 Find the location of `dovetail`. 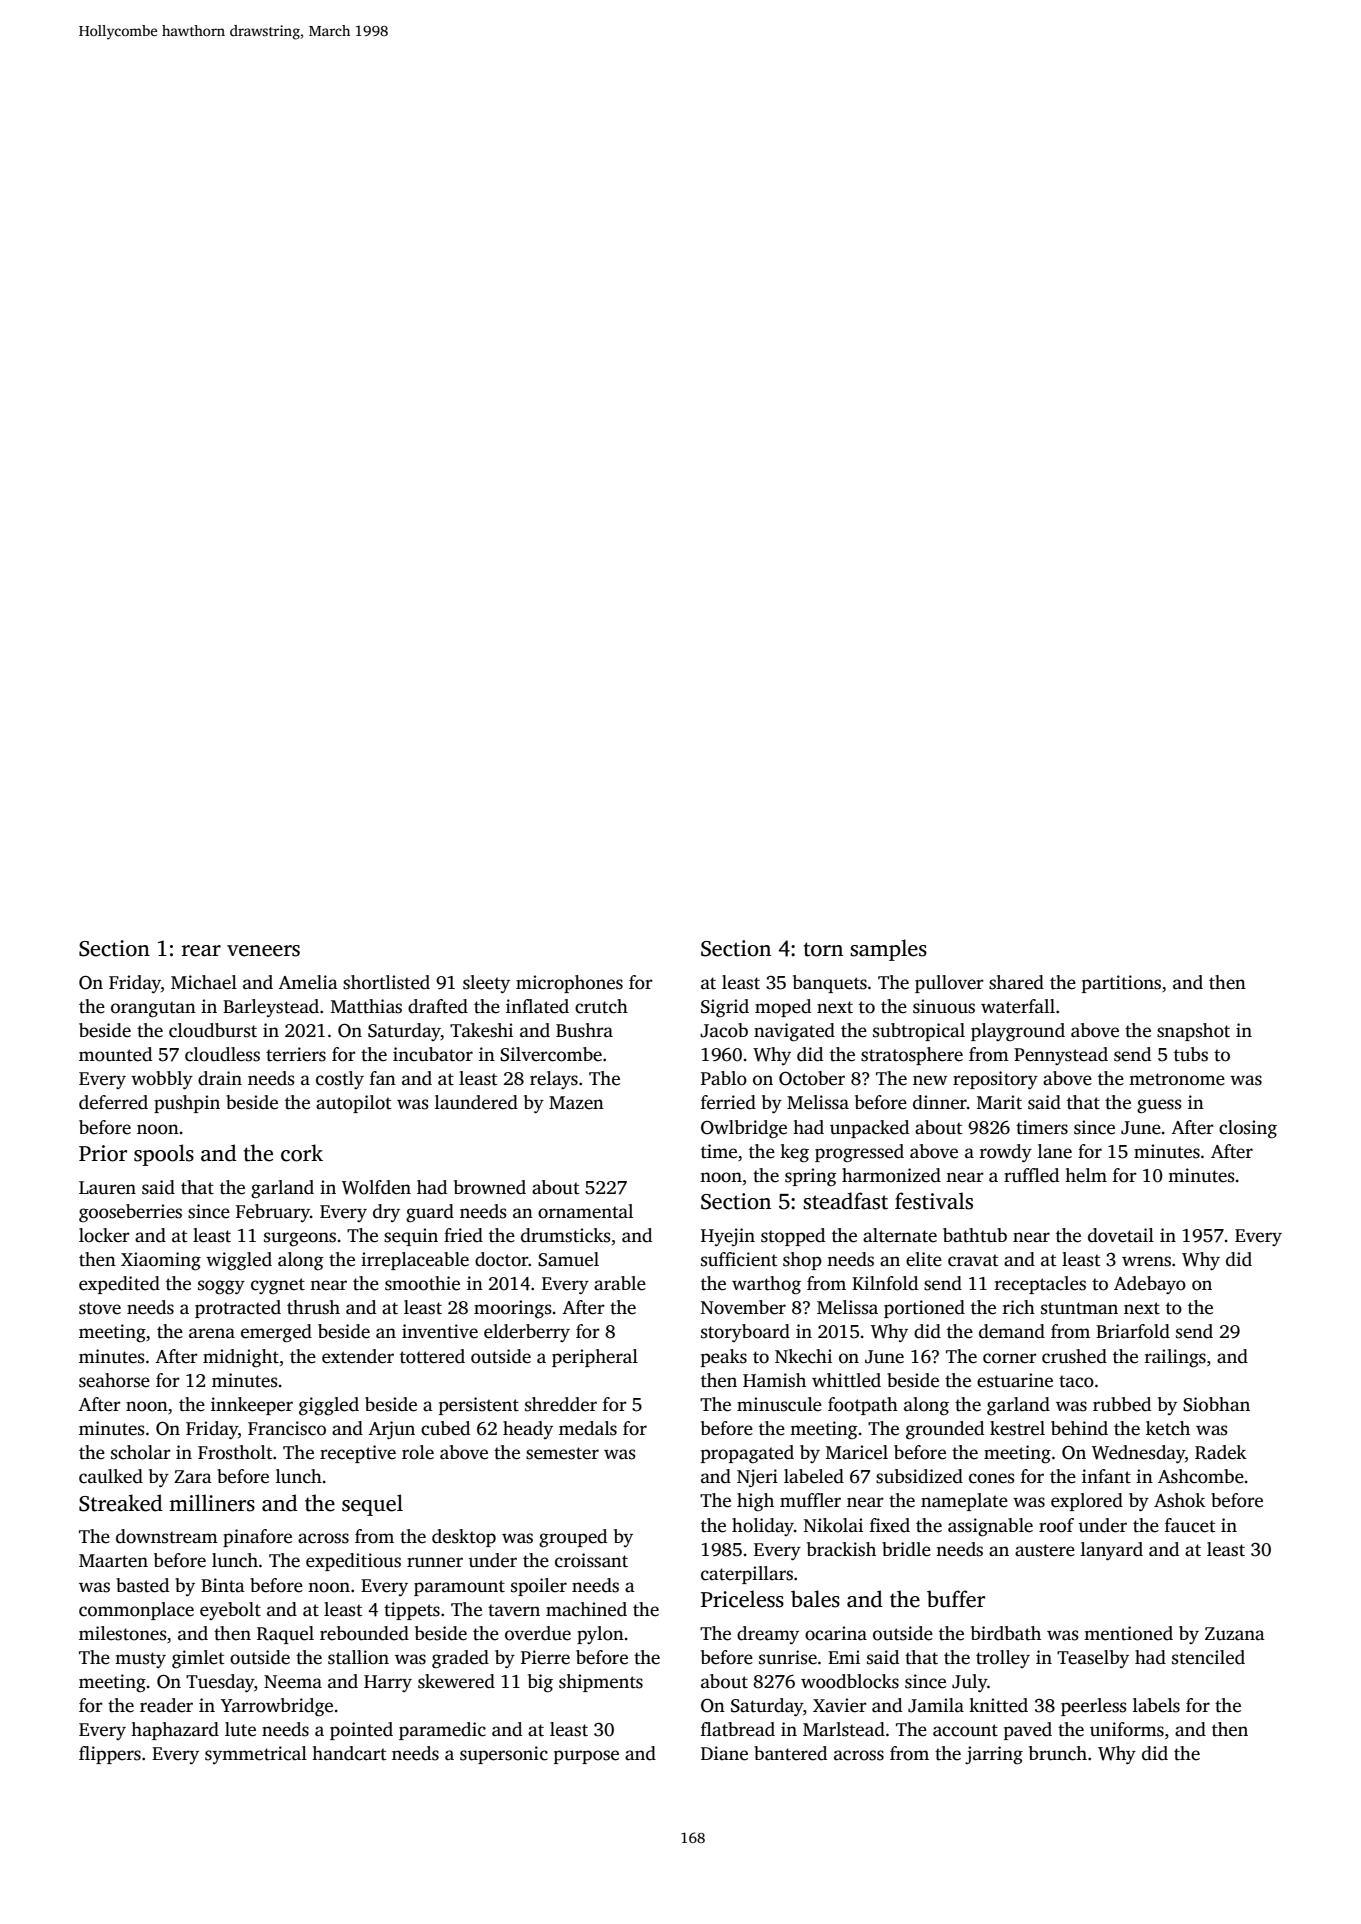

dovetail is located at coordinates (1121, 1235).
